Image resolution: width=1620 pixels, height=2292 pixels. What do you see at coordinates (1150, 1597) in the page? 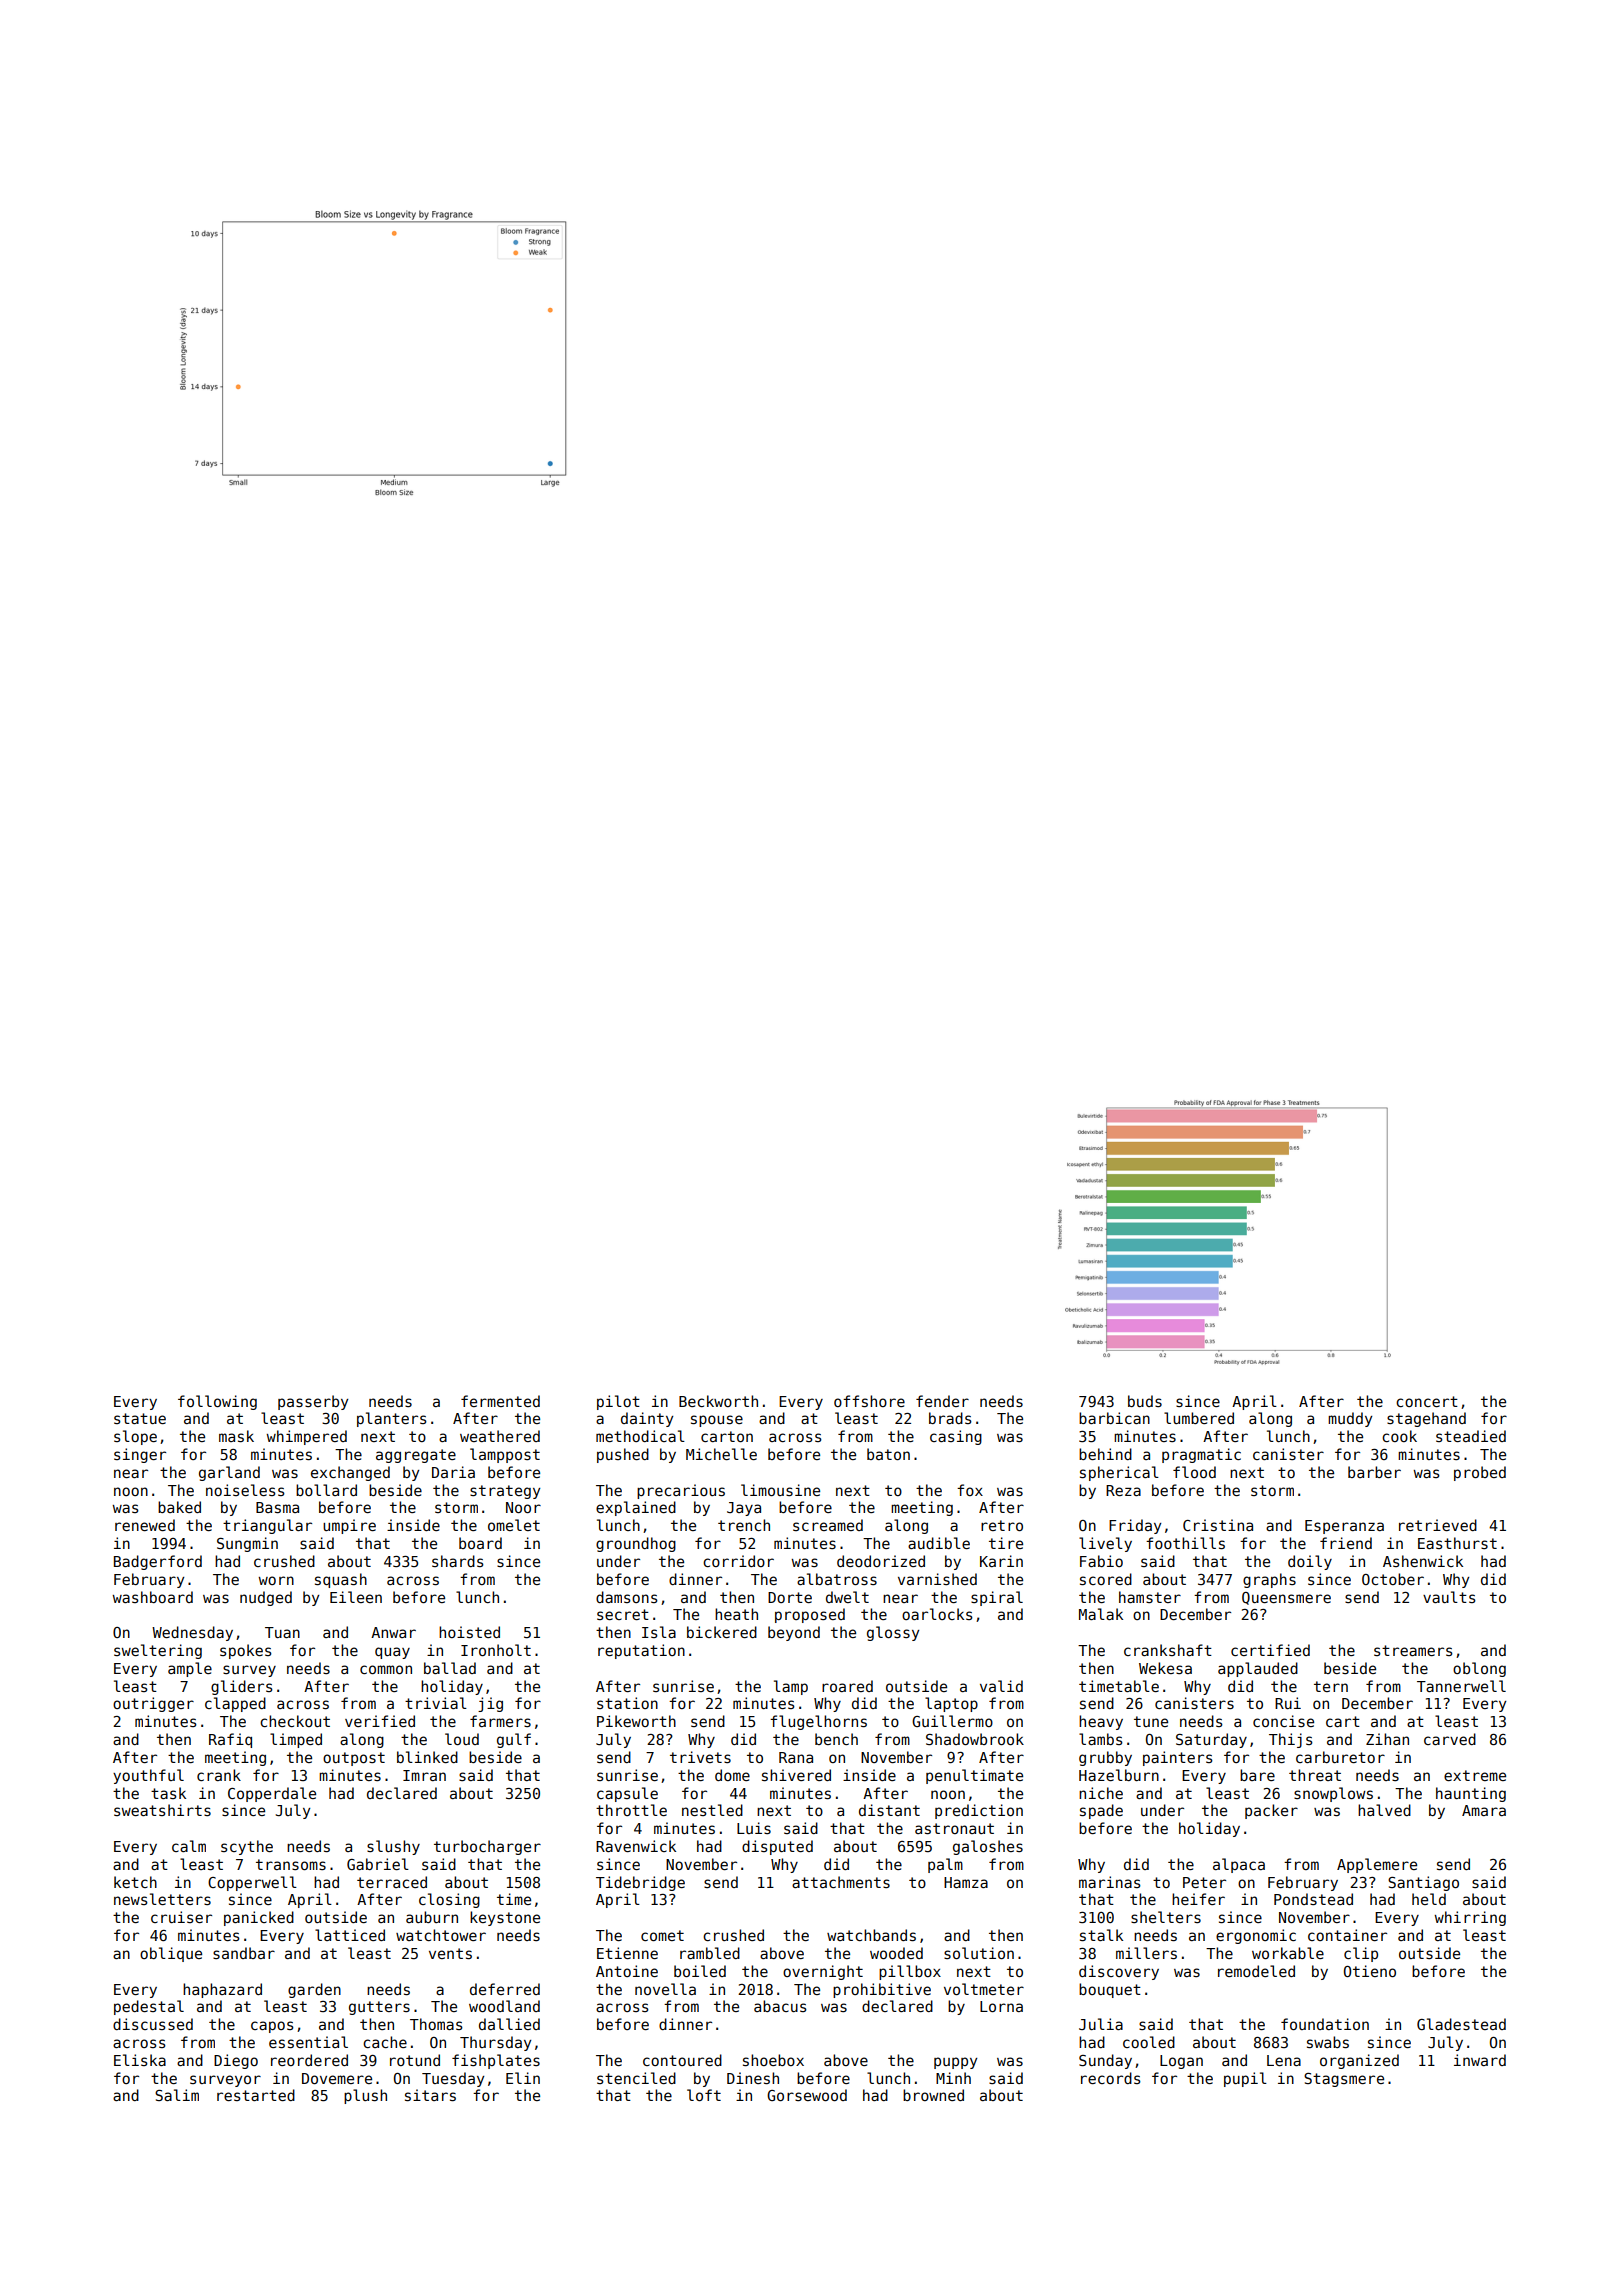
I see `hamster` at bounding box center [1150, 1597].
